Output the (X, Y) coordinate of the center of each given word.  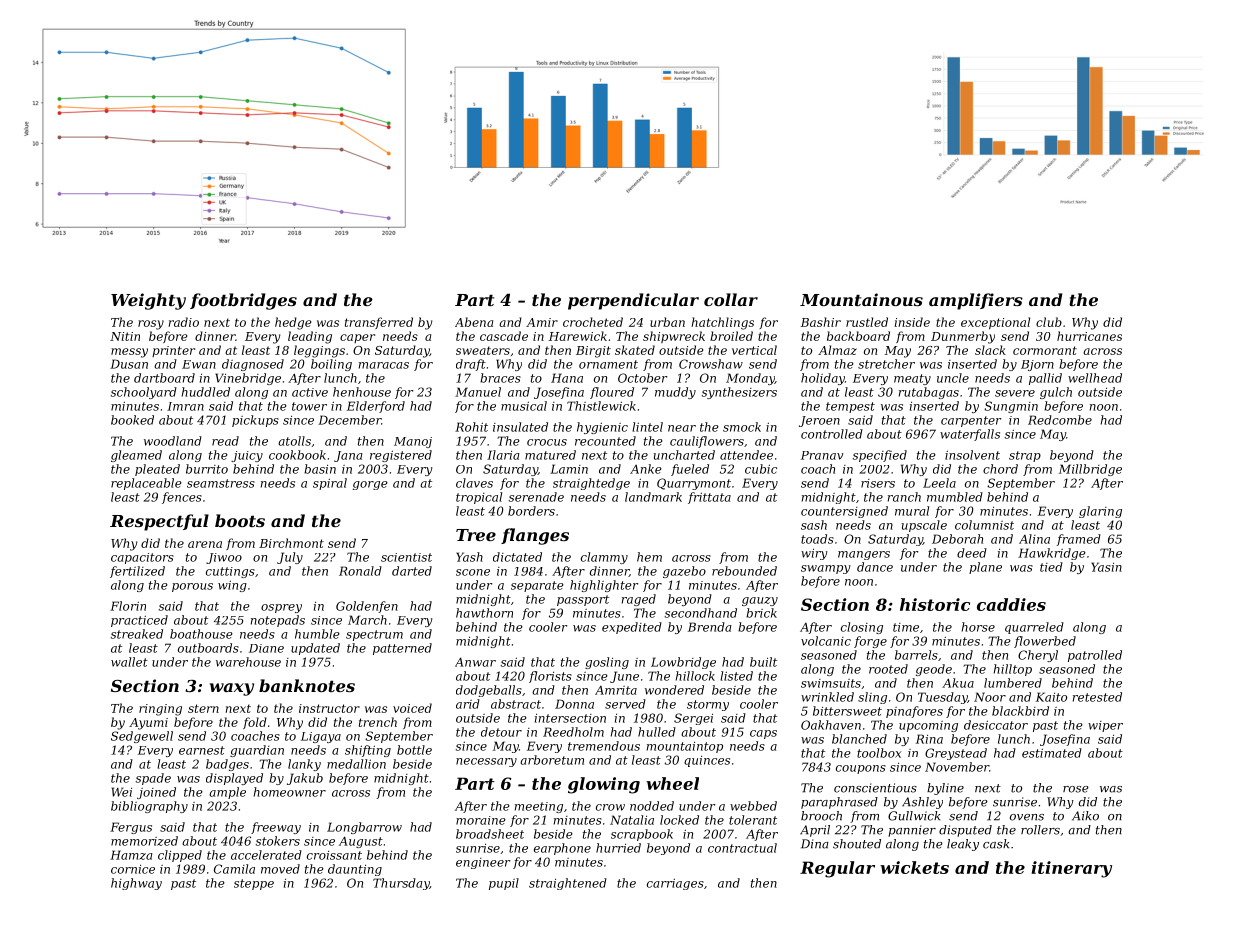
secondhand (701, 613)
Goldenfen (367, 607)
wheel (672, 783)
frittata (709, 498)
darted (412, 571)
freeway (276, 828)
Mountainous (861, 299)
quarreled (1034, 628)
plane (985, 568)
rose (1076, 789)
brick (761, 613)
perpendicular (633, 301)
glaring (1100, 512)
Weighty (148, 301)
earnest (202, 750)
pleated (157, 470)
